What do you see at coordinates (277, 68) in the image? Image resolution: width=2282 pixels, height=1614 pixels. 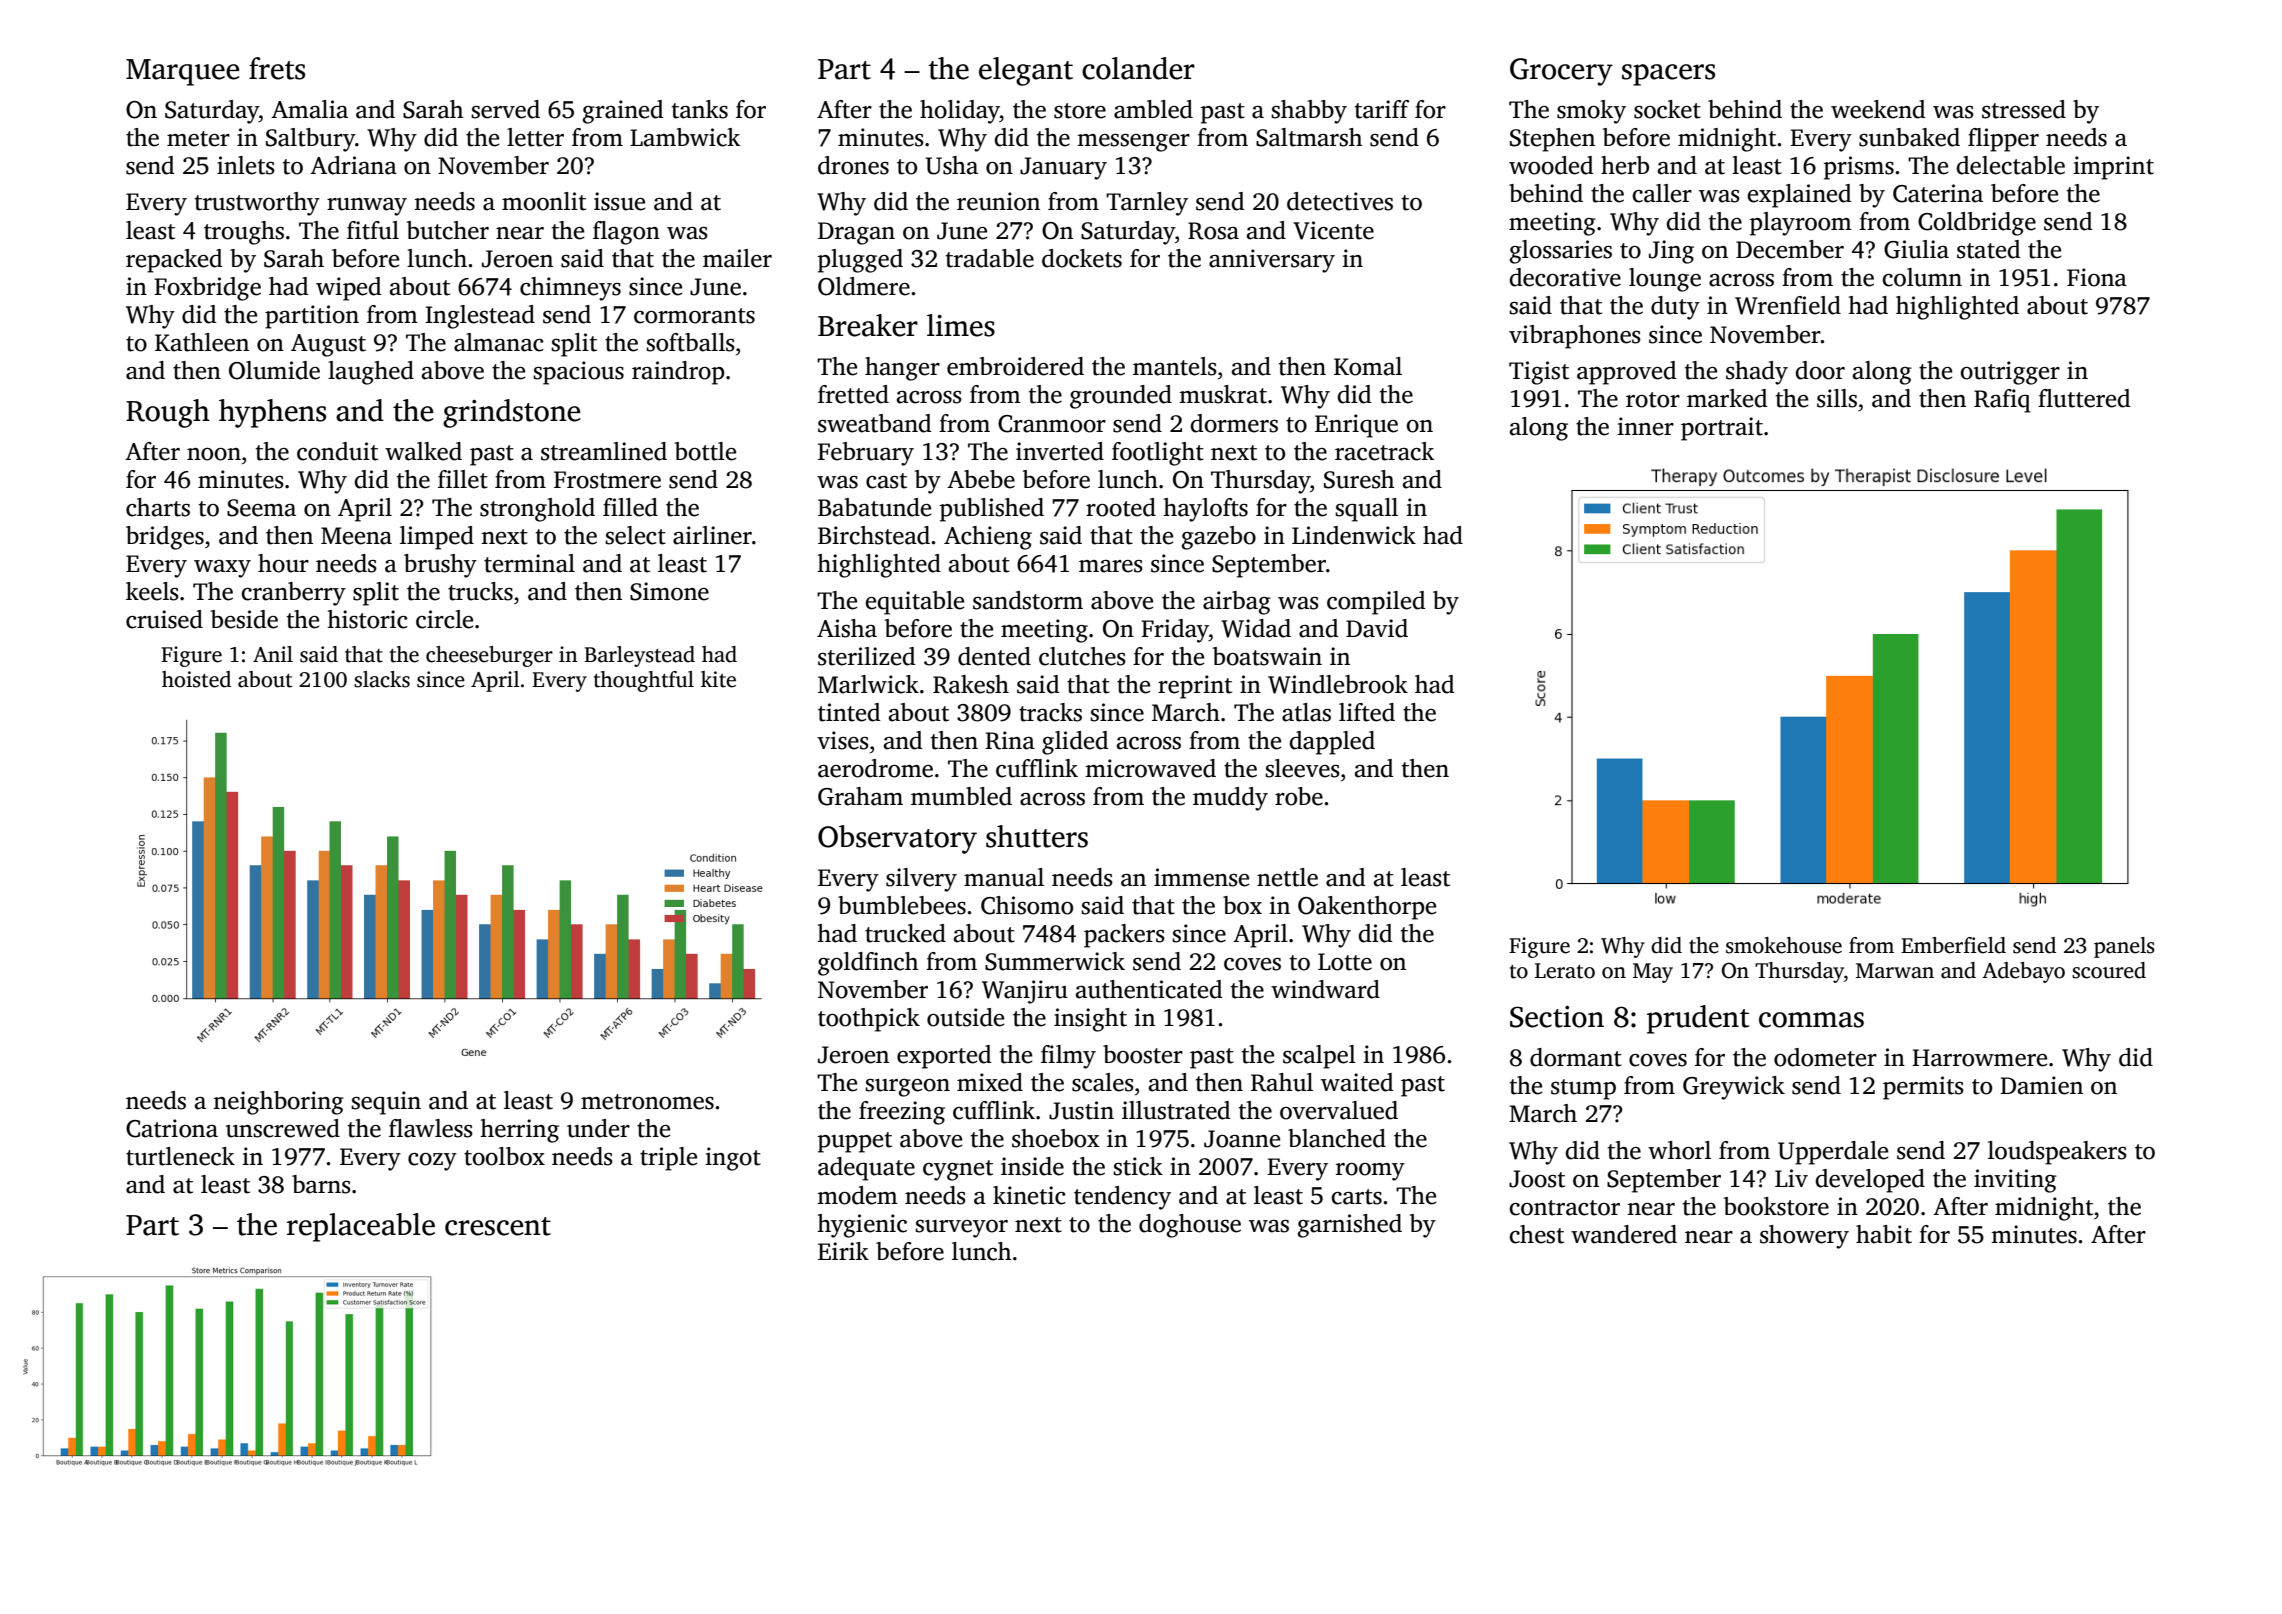 I see `frets` at bounding box center [277, 68].
